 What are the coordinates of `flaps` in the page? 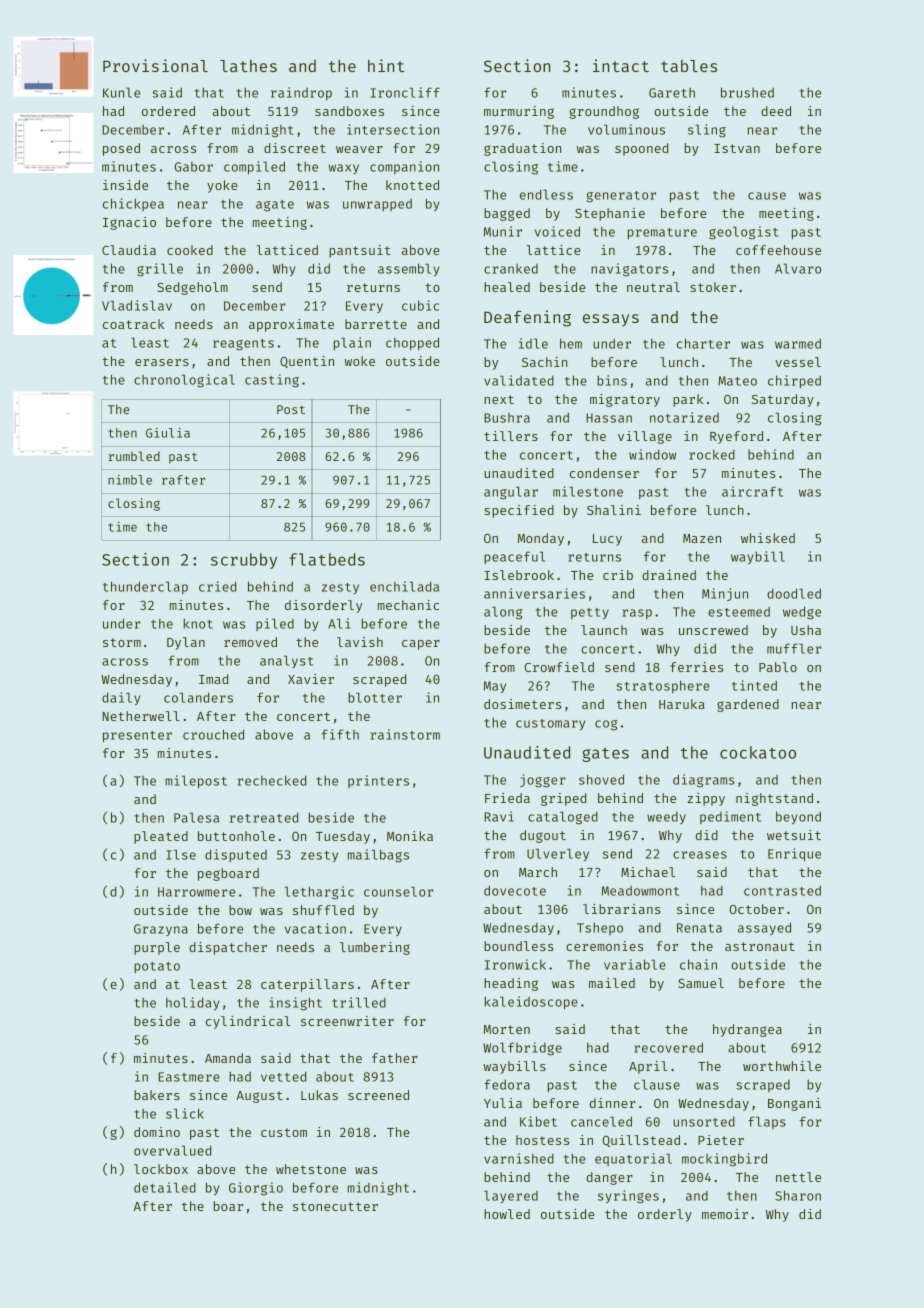 It's located at (767, 1122).
